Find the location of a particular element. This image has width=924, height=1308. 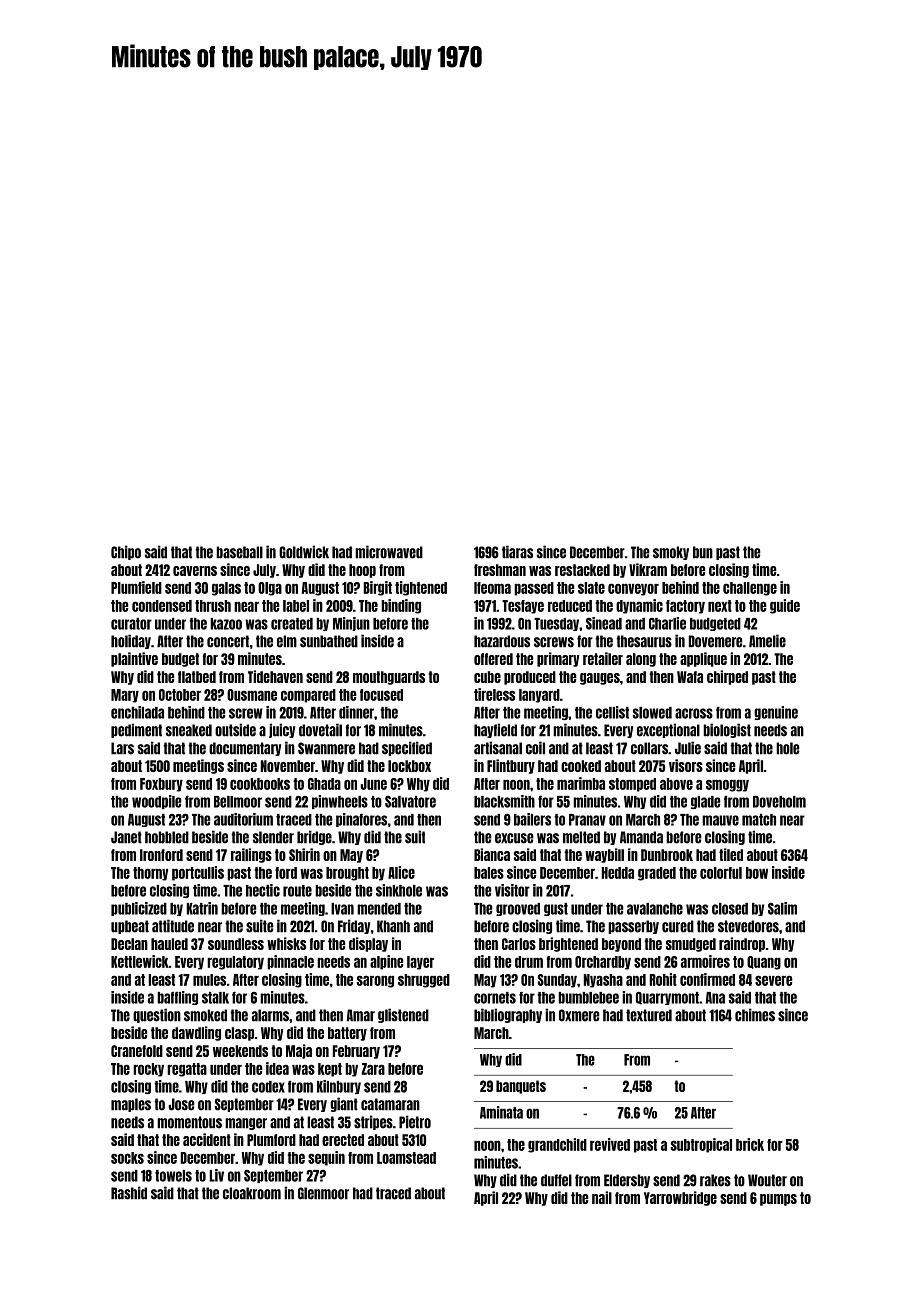

severe is located at coordinates (773, 980).
